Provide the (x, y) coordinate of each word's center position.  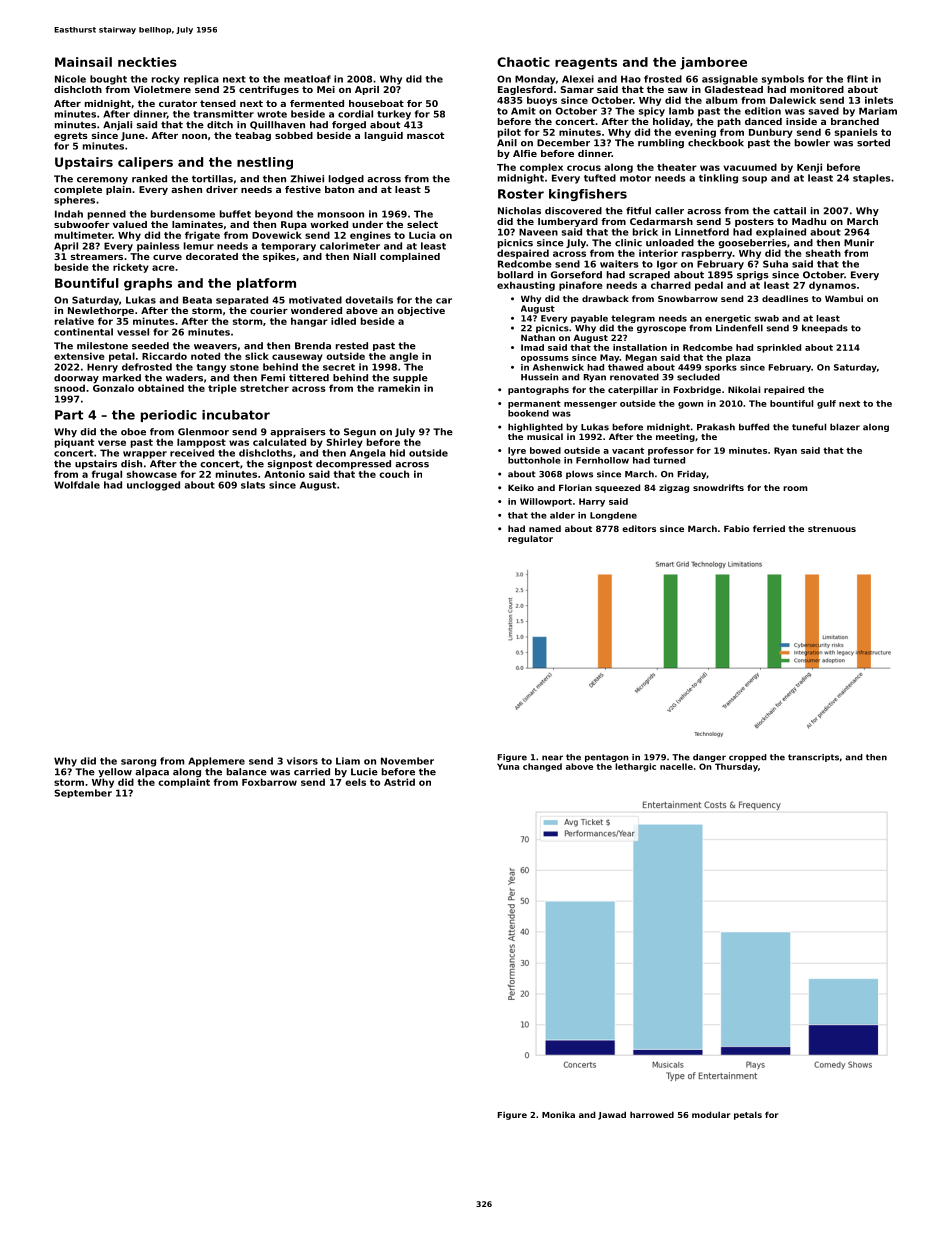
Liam (348, 761)
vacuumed (750, 167)
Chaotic (523, 62)
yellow (115, 772)
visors (302, 761)
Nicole (70, 79)
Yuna (508, 766)
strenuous (832, 529)
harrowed (652, 1114)
